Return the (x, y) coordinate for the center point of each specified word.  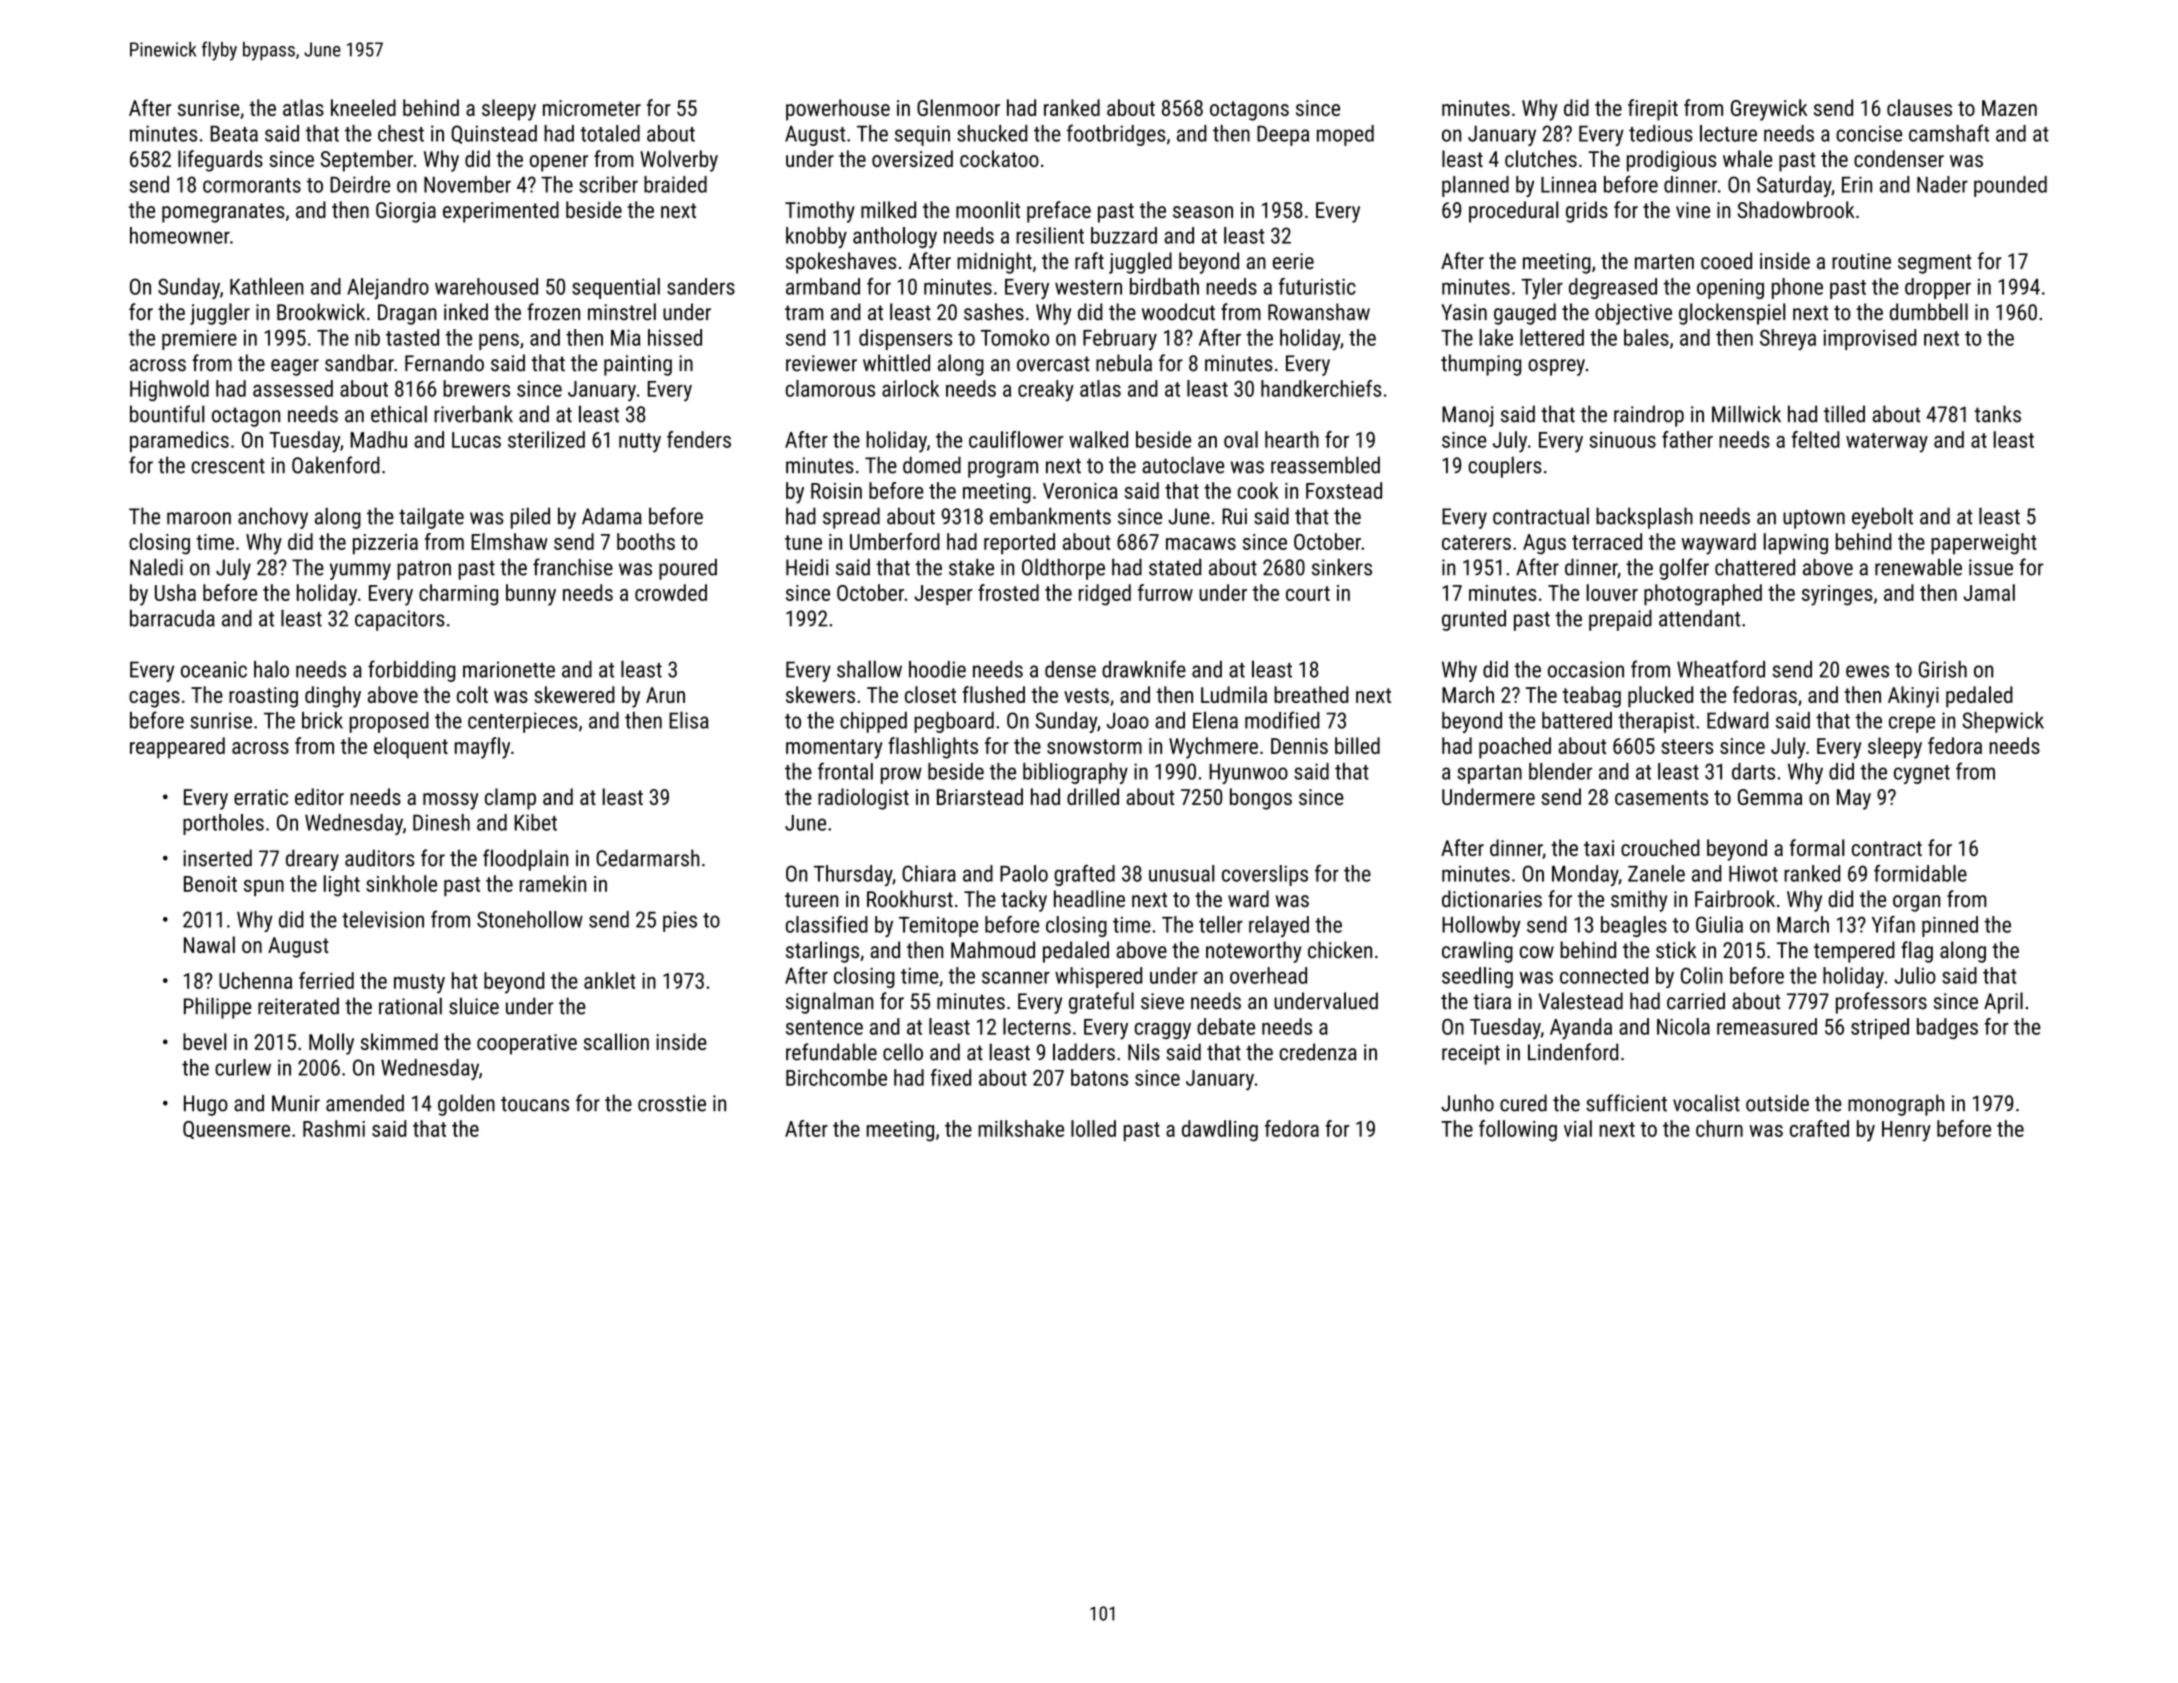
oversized (912, 158)
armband (823, 286)
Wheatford (1721, 669)
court (1308, 593)
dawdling (1220, 1131)
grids (1587, 212)
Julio (1915, 975)
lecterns (1037, 1026)
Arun (665, 695)
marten (1664, 261)
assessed (293, 388)
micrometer (592, 108)
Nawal (209, 944)
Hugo (206, 1105)
